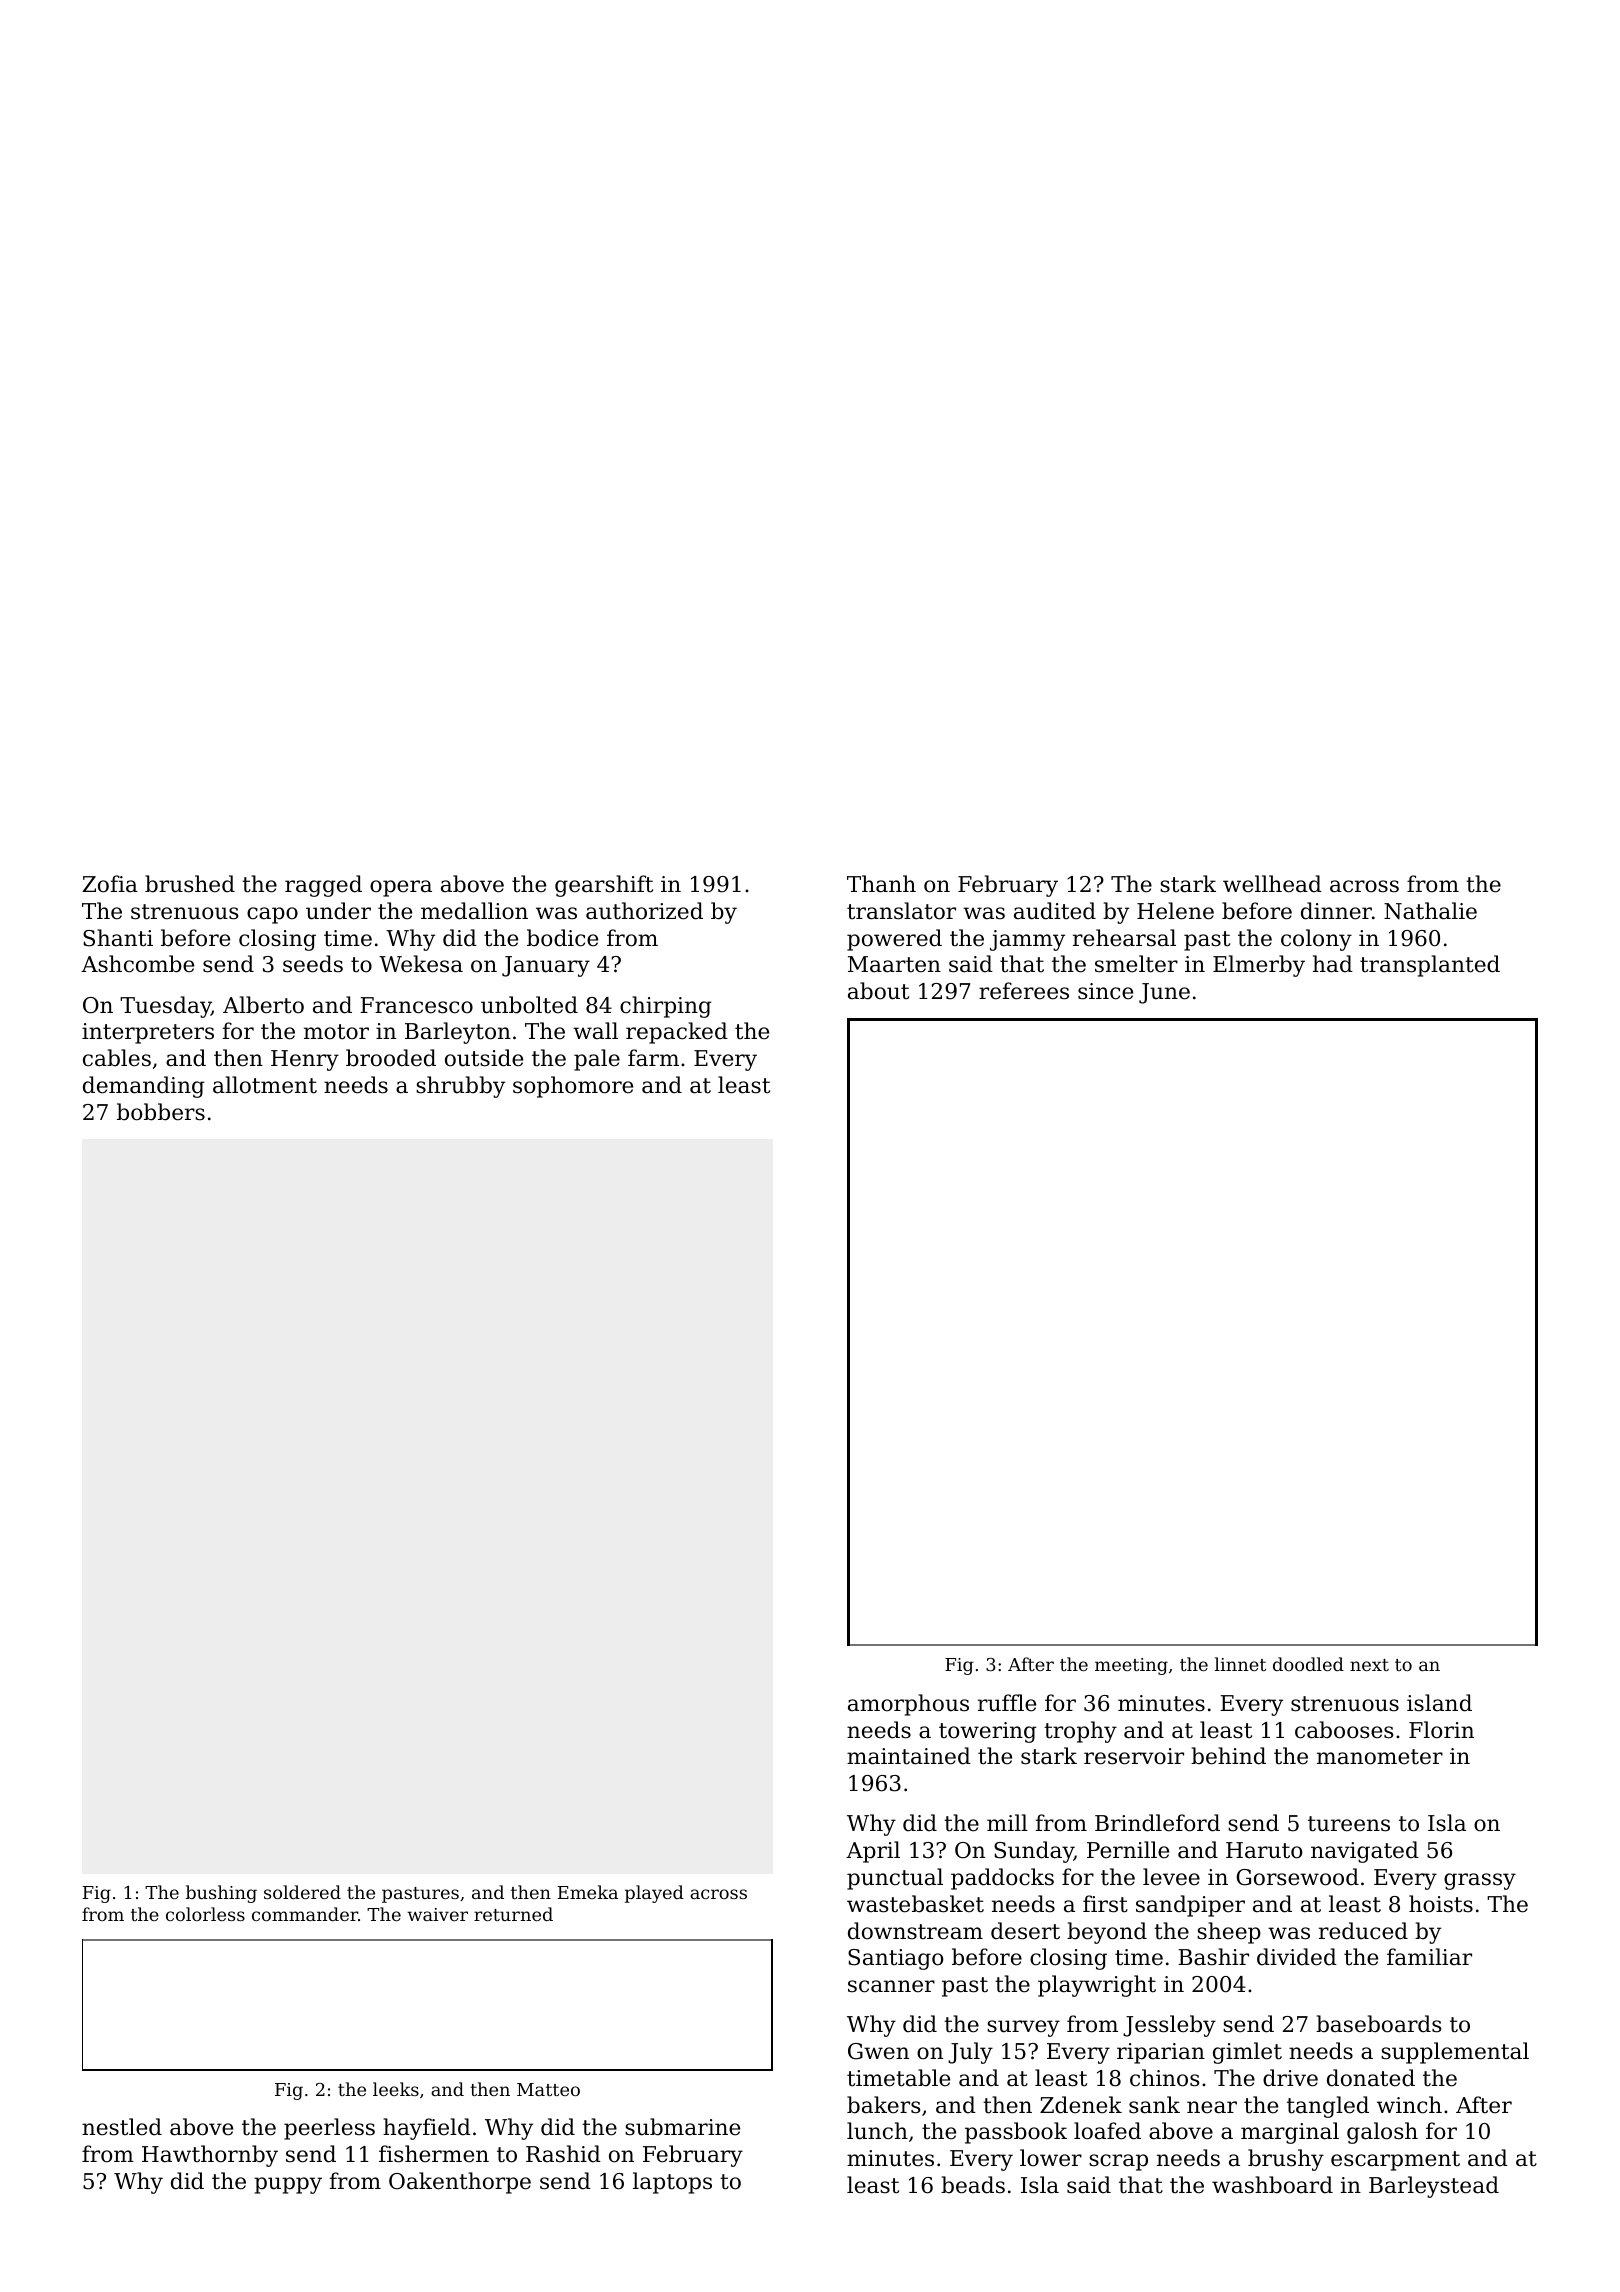 The height and width of the screenshot is (2292, 1620). What do you see at coordinates (881, 884) in the screenshot?
I see `Thanh` at bounding box center [881, 884].
